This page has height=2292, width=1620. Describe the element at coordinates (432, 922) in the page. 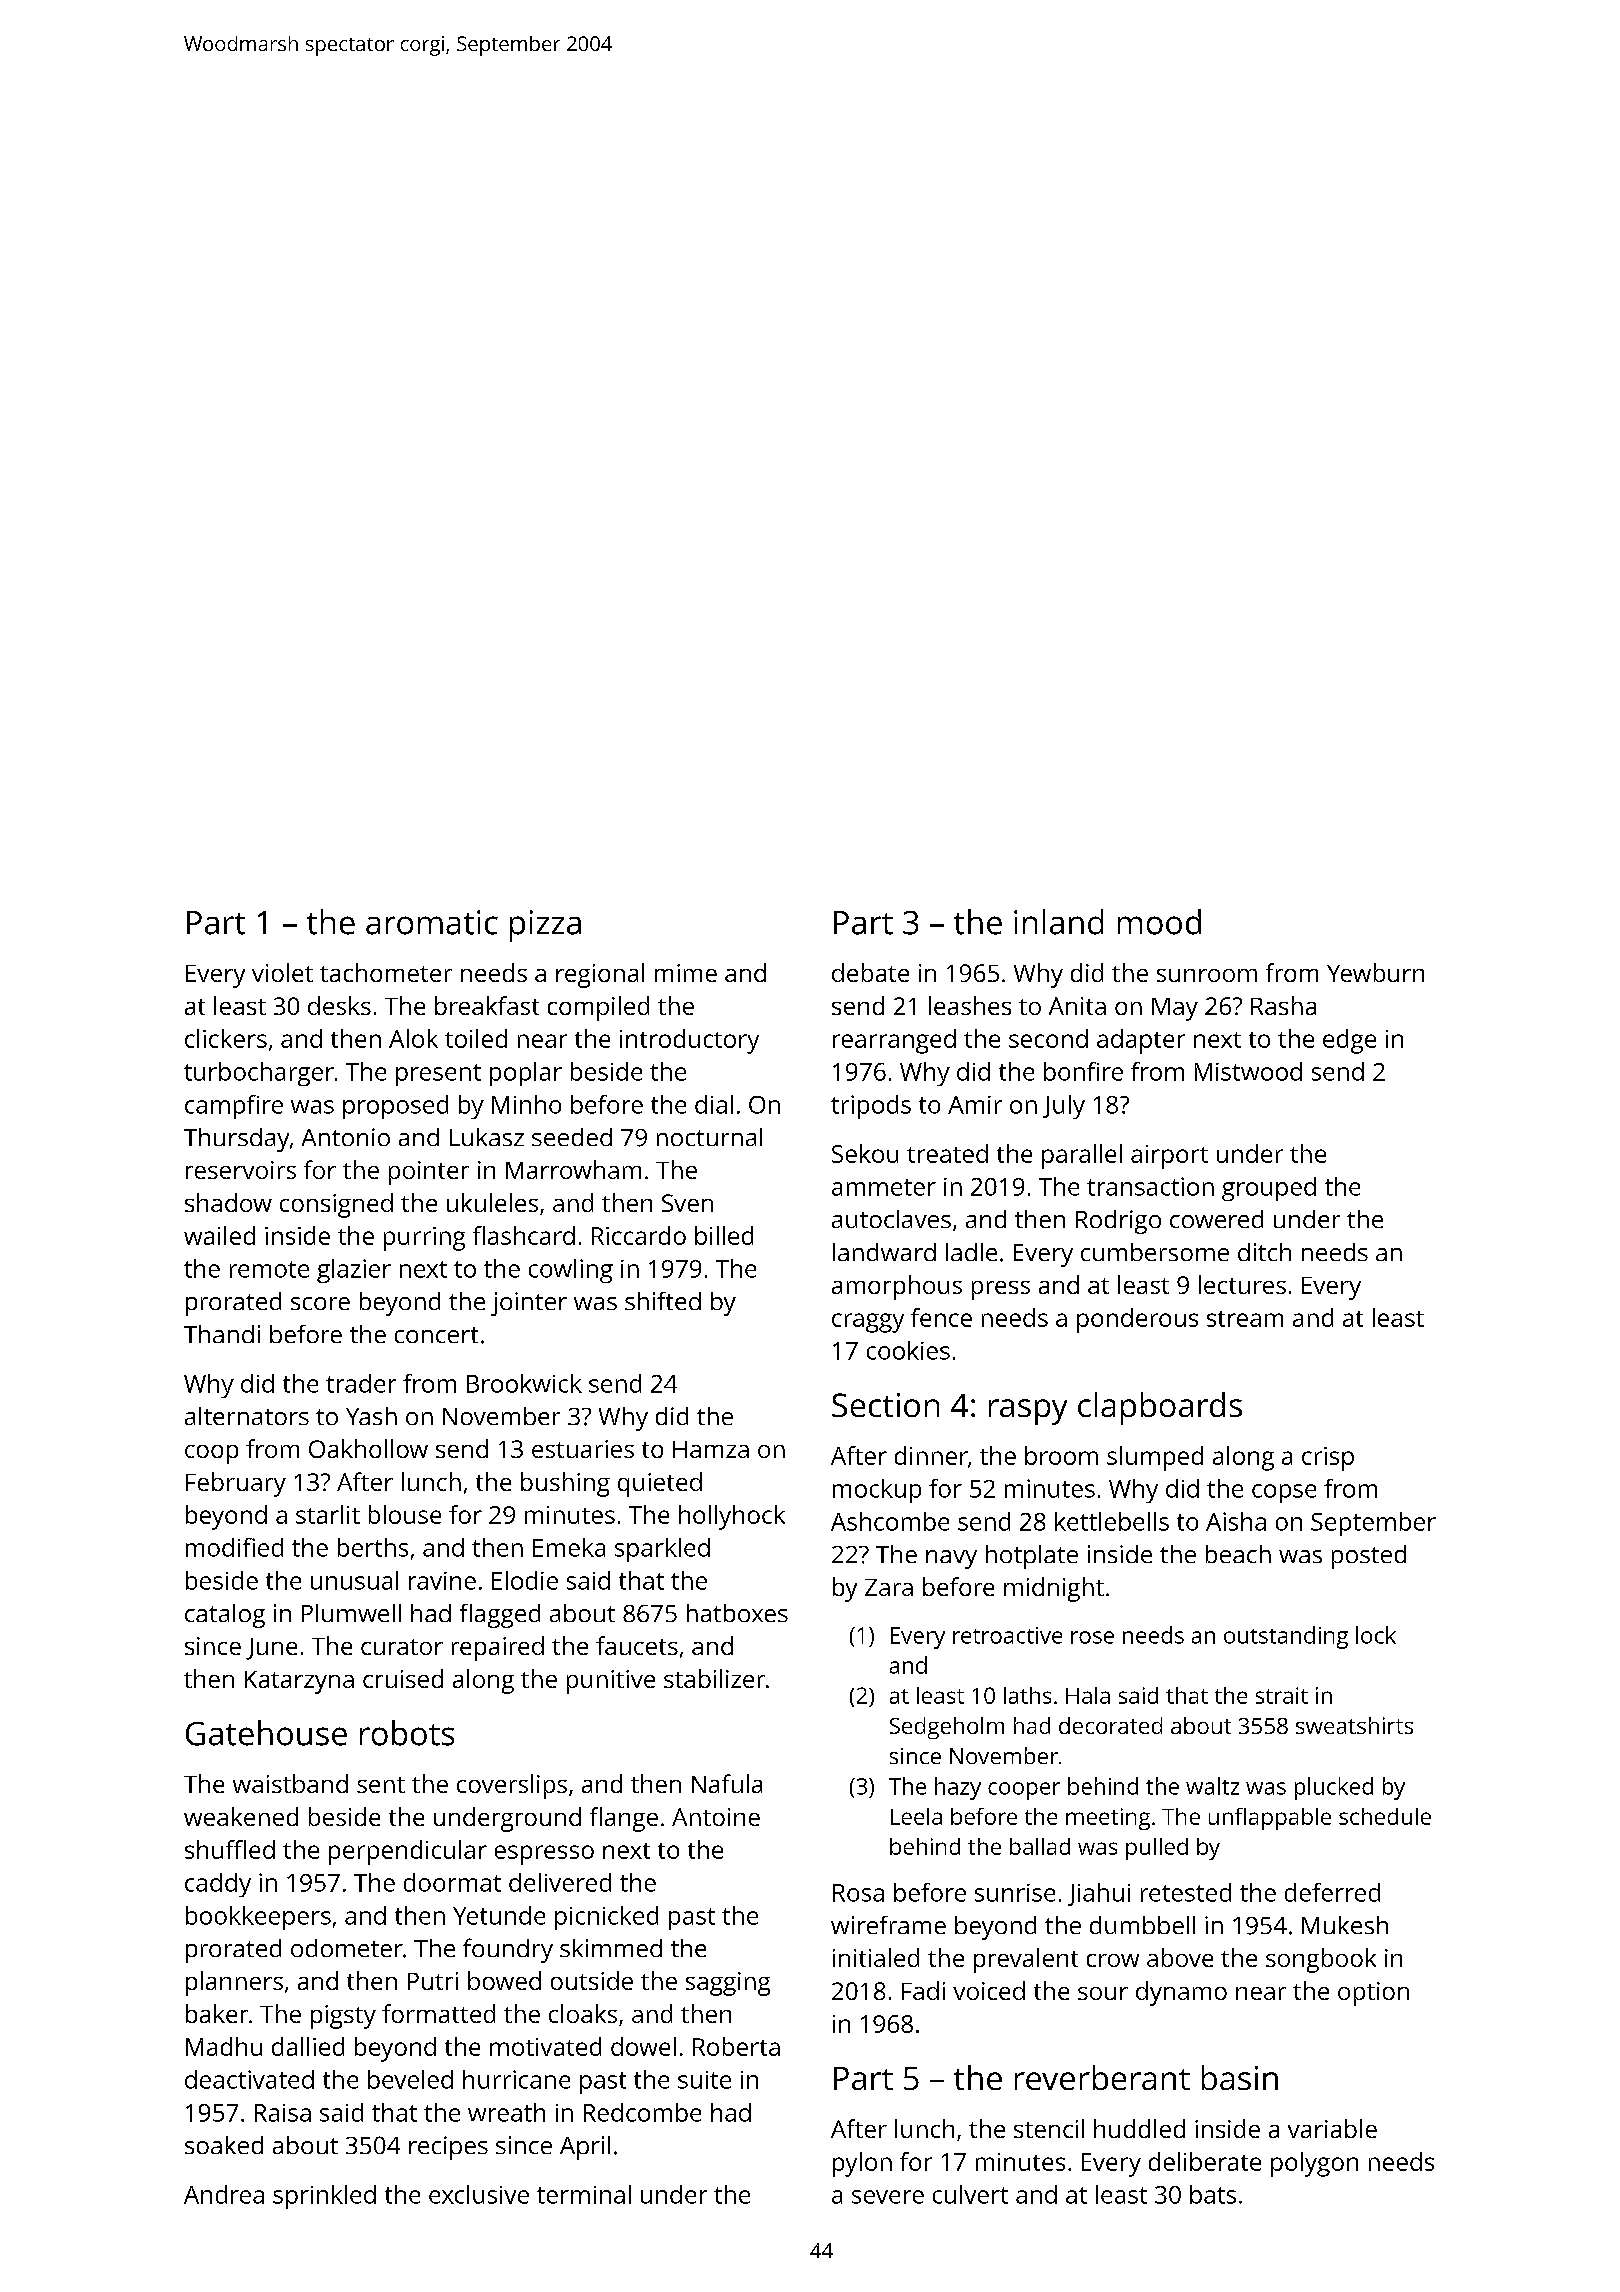

I see `aromatic` at that location.
